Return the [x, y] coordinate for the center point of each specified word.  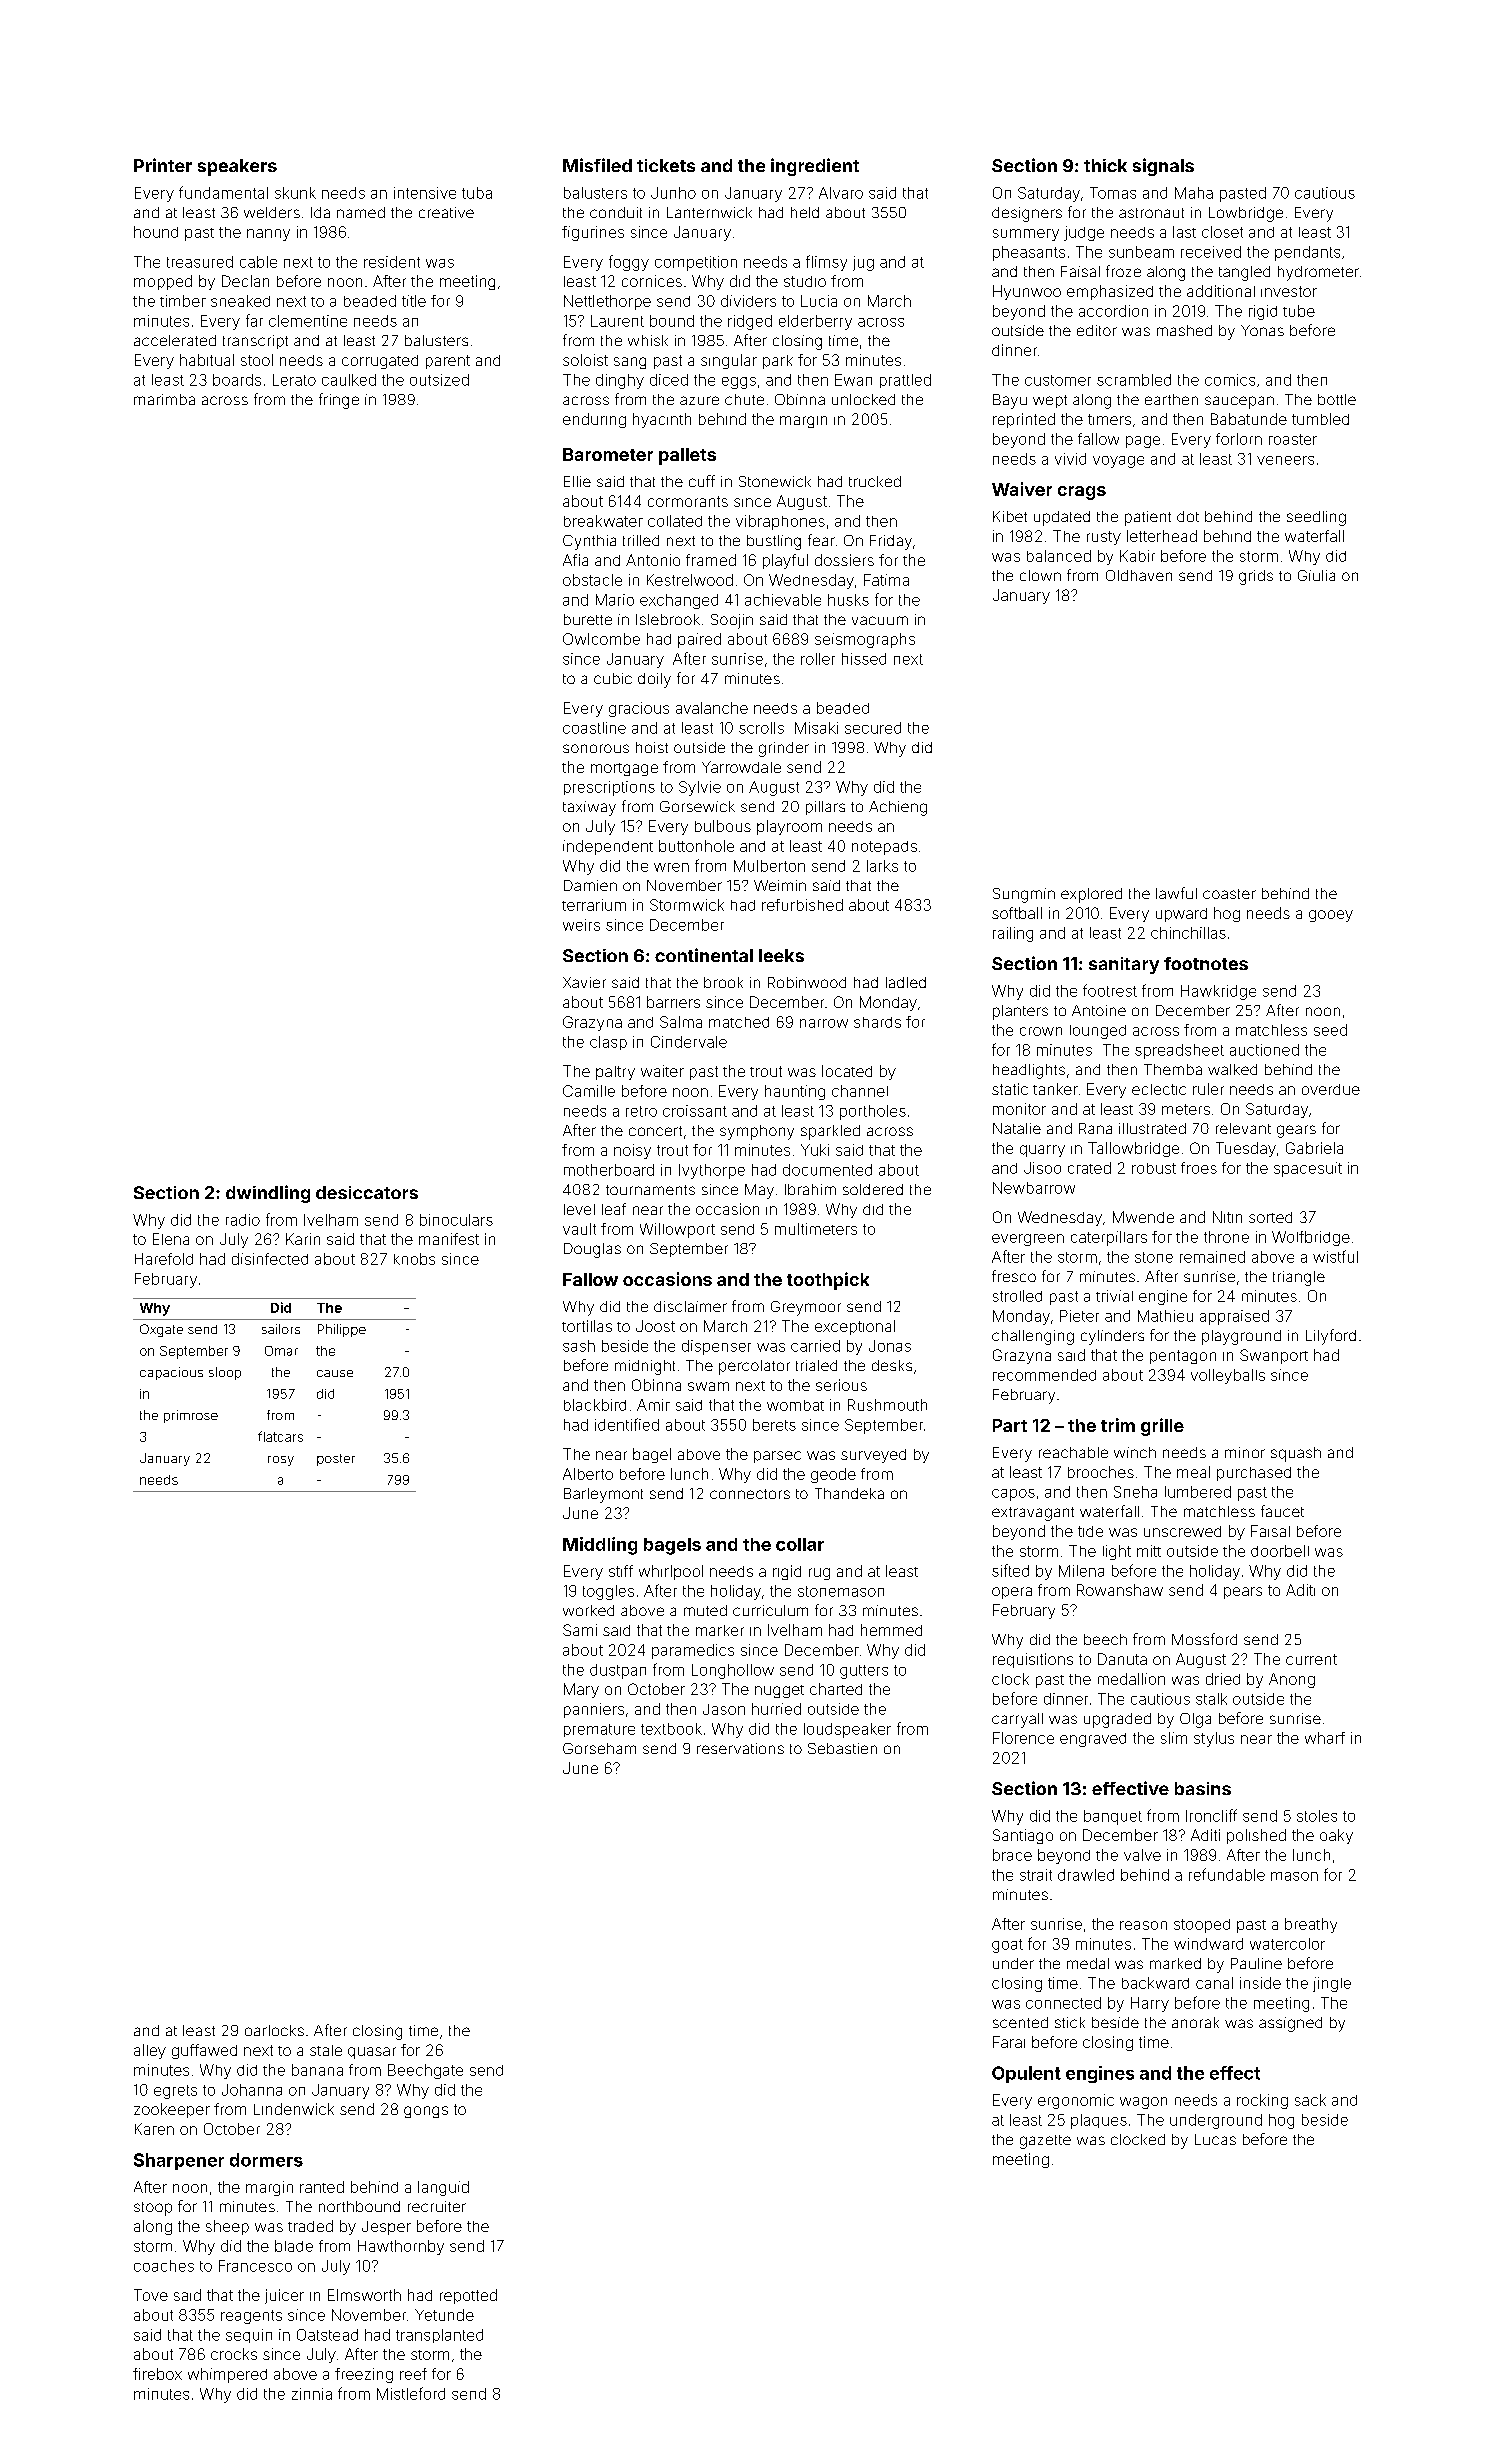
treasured [200, 262]
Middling [600, 1546]
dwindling [268, 1194]
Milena [1081, 1571]
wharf [1325, 1738]
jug [863, 263]
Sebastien [842, 1748]
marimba [164, 399]
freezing [364, 2375]
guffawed [204, 2051]
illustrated [1152, 1128]
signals [1163, 167]
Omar [281, 1351]
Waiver [1022, 489]
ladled [906, 982]
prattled [905, 381]
